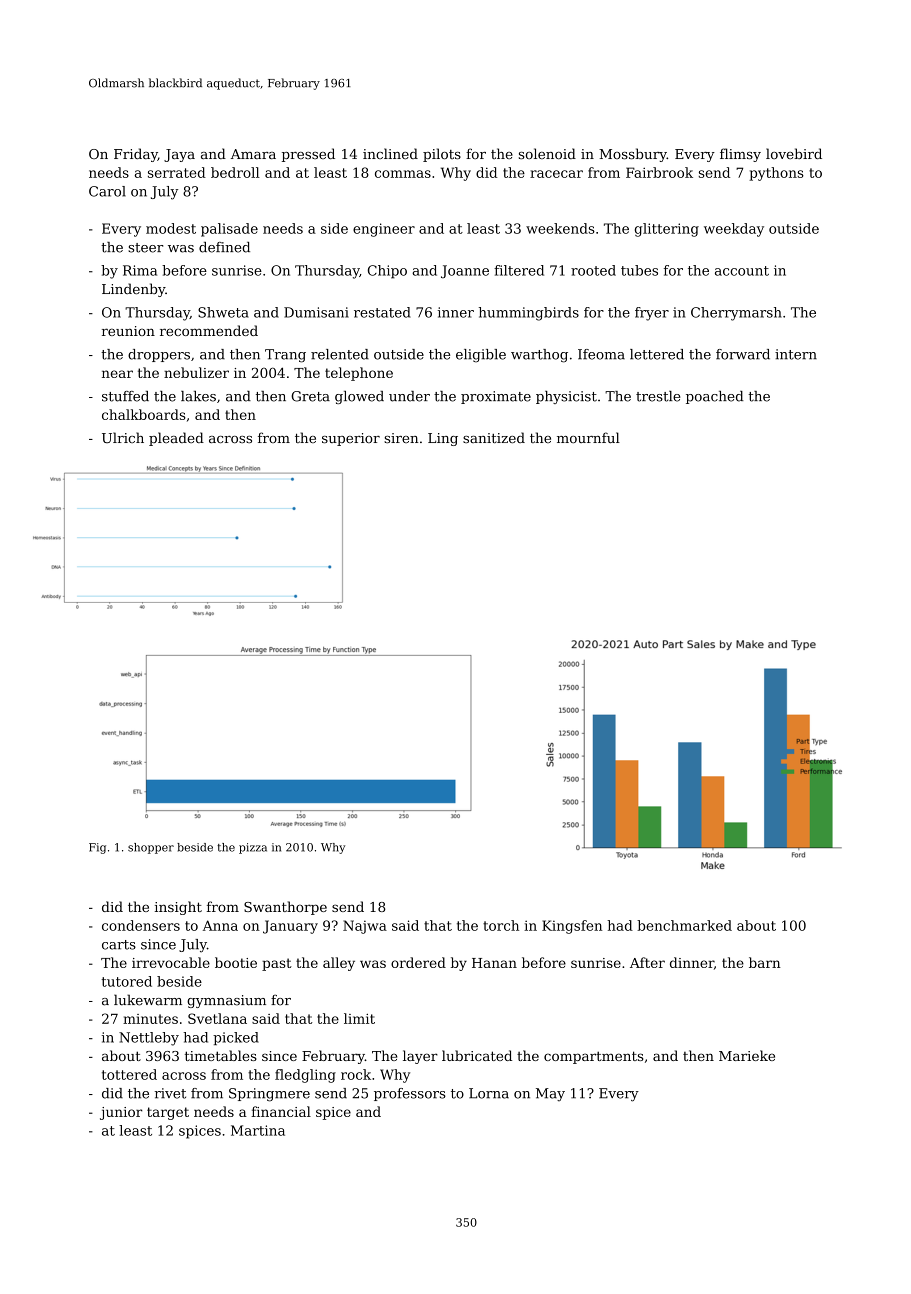 This document has width=911, height=1294. I want to click on pizza, so click(253, 848).
